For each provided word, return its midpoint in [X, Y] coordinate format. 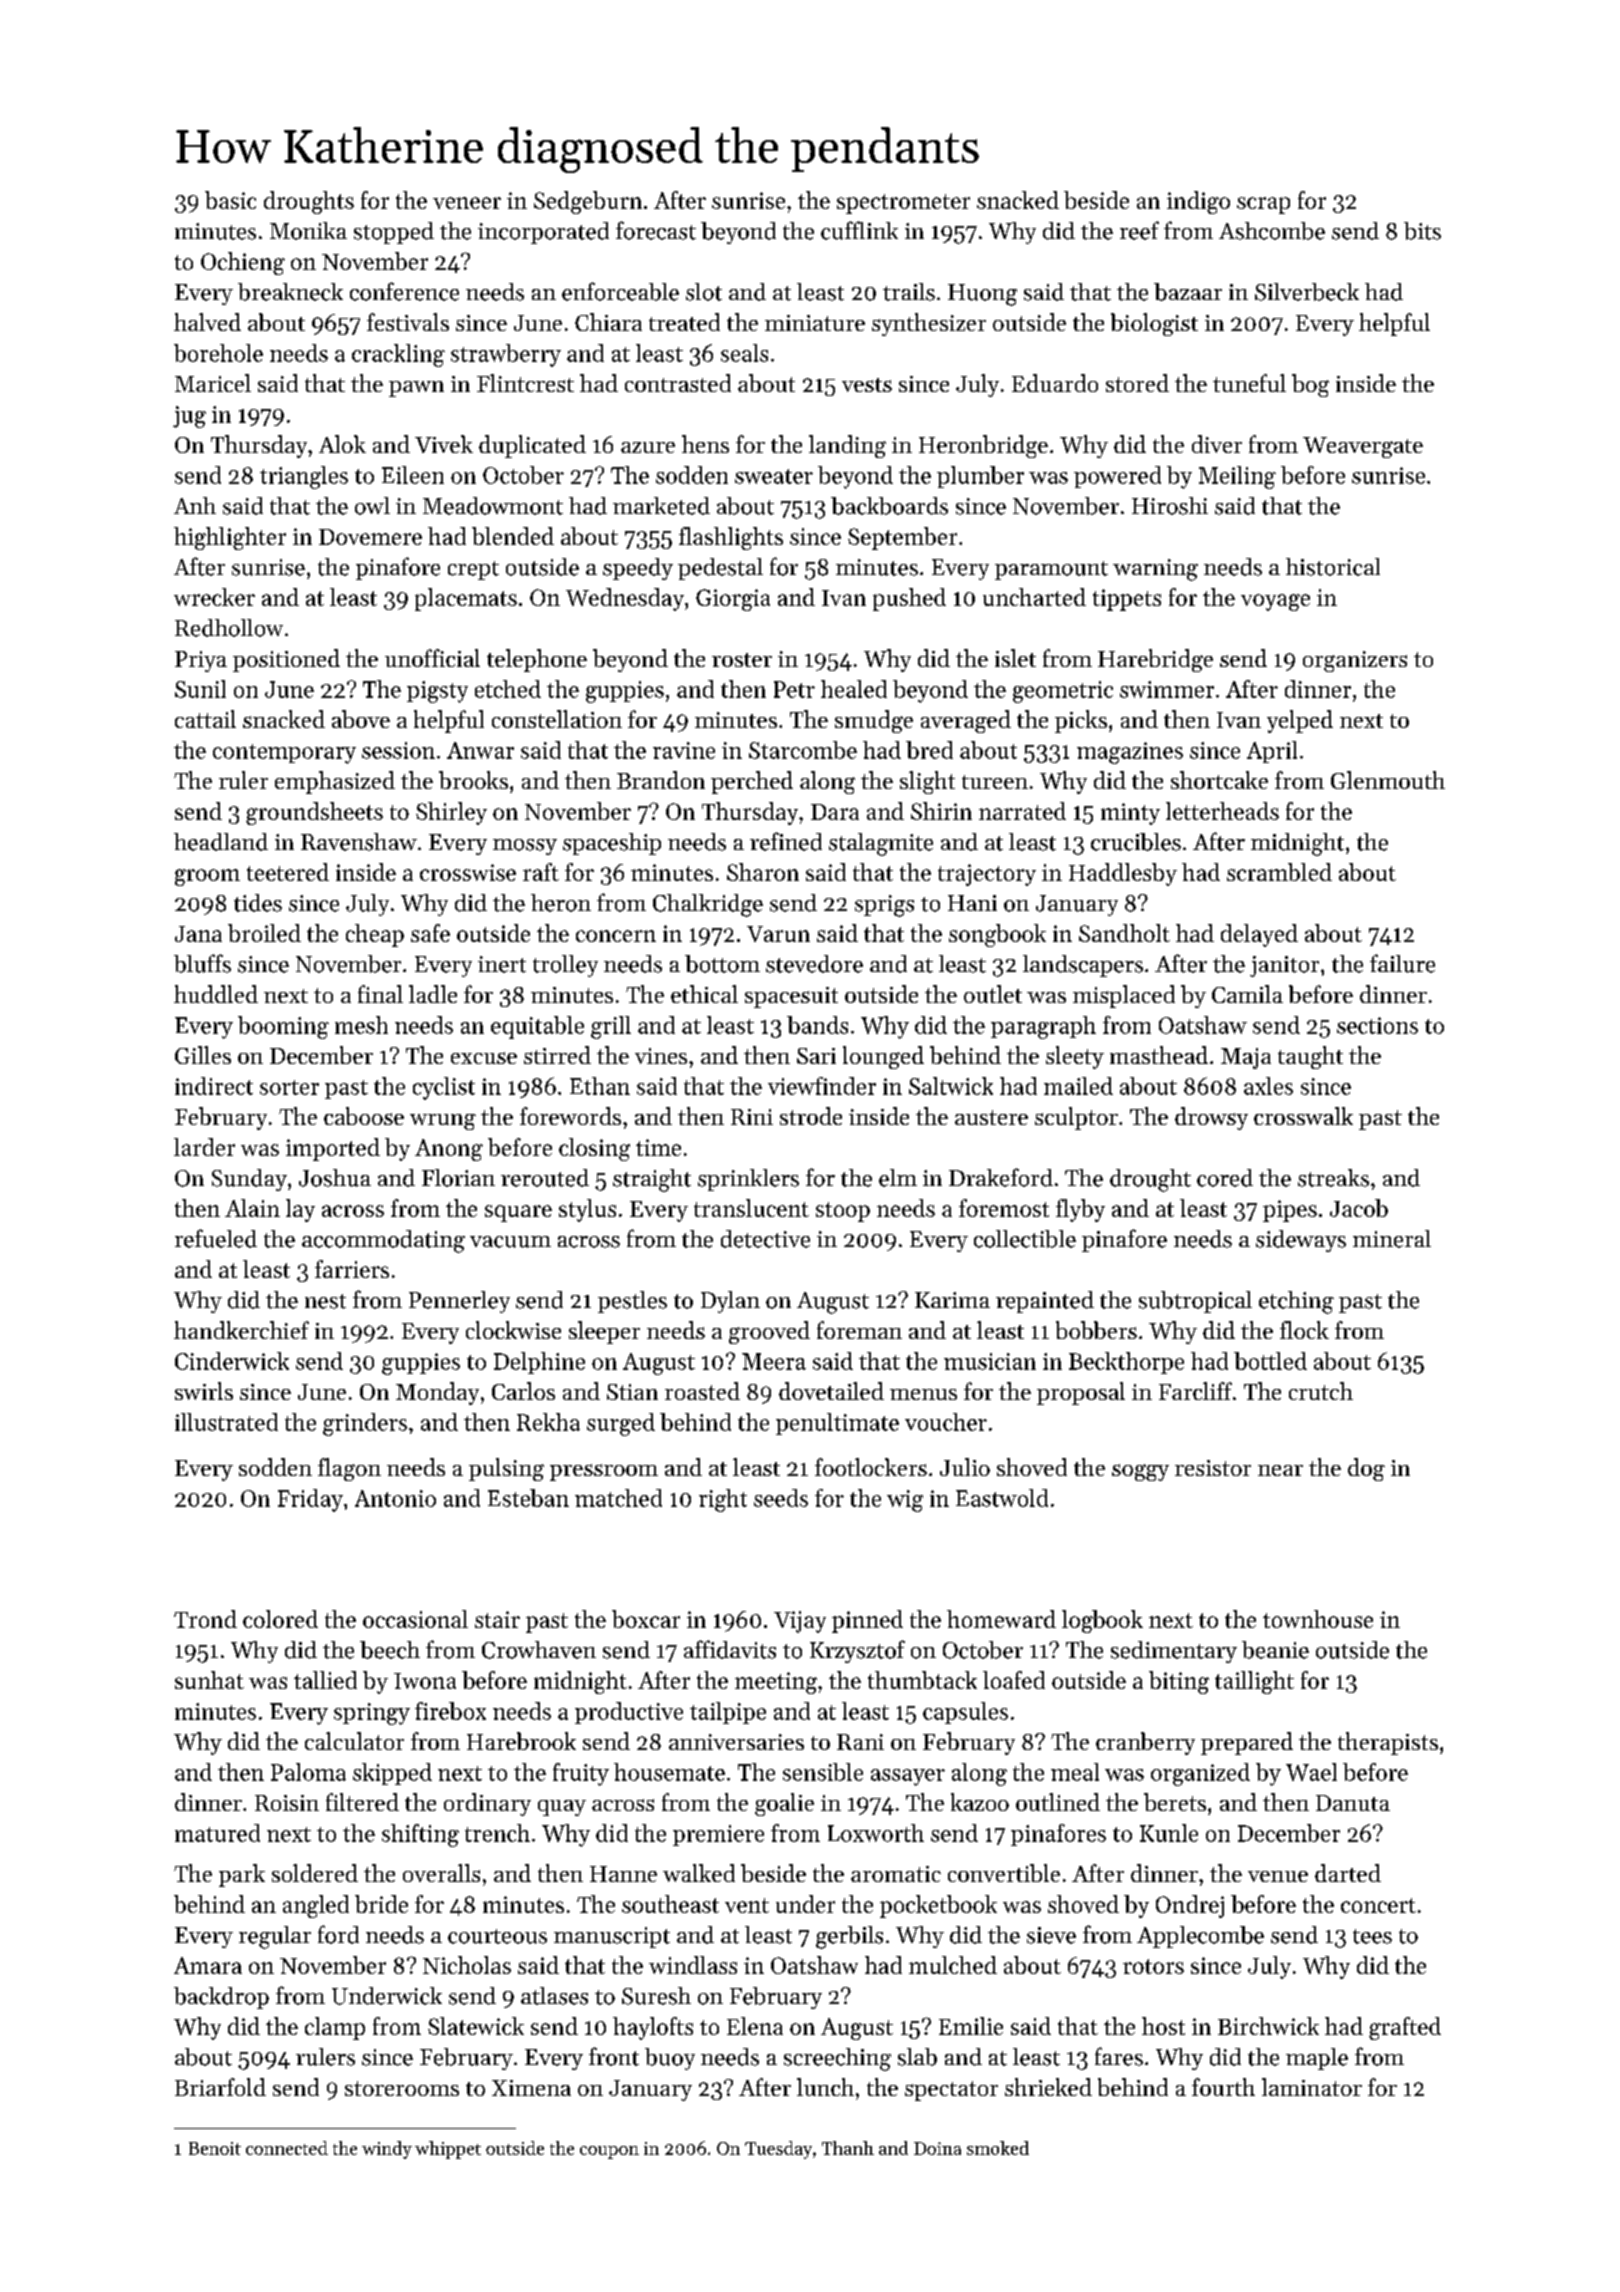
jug [189, 417]
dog [1366, 1469]
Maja [1246, 1058]
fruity [581, 1774]
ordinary [487, 1804]
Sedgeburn [588, 202]
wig [905, 1501]
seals [744, 353]
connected [287, 2148]
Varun [778, 934]
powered [1117, 477]
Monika [308, 231]
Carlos [523, 1391]
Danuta [1353, 1803]
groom [207, 877]
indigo [1198, 202]
